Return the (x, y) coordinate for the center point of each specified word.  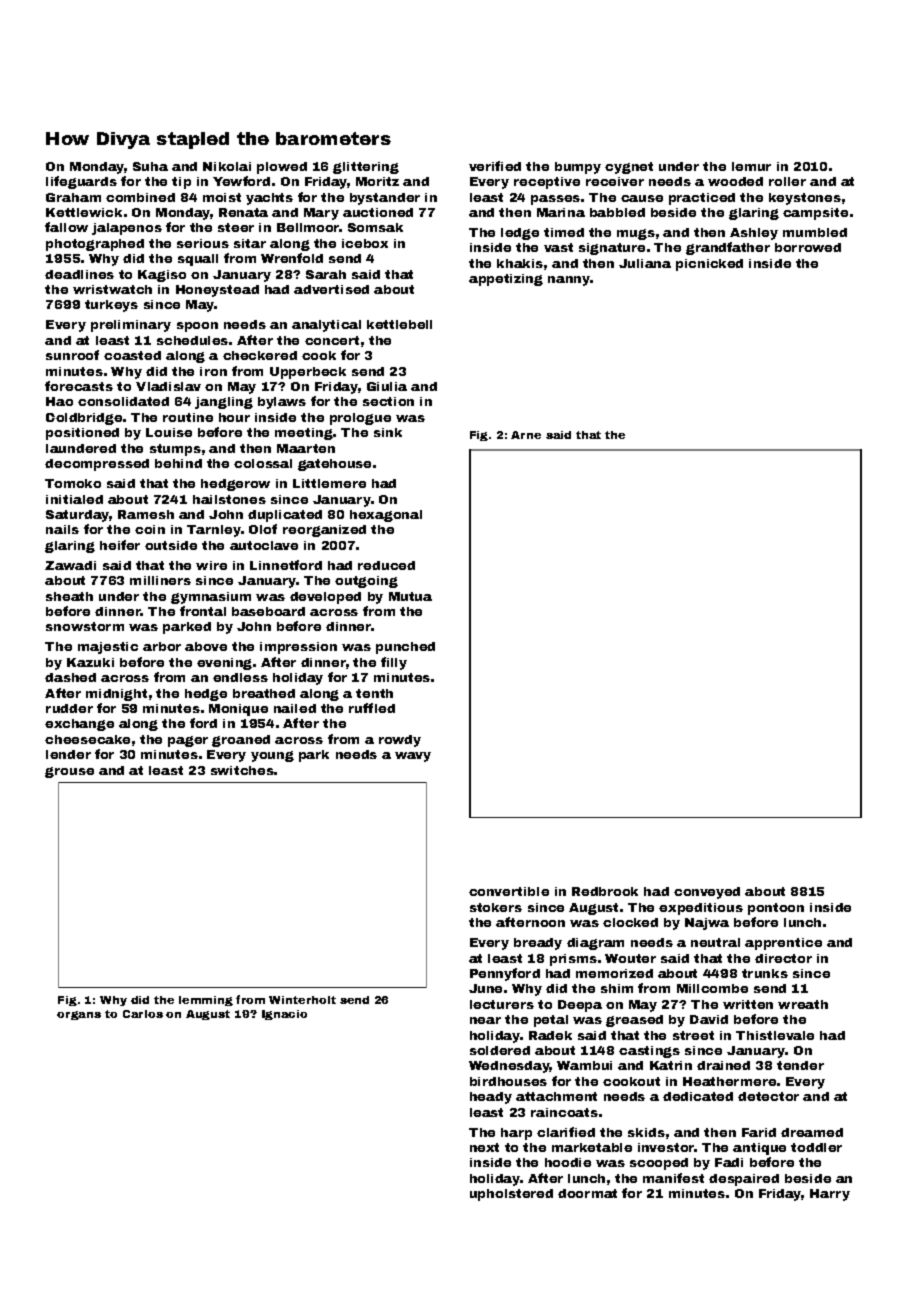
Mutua (410, 596)
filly (394, 663)
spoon (197, 327)
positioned (82, 434)
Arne (526, 435)
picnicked (709, 265)
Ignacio (284, 1015)
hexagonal (386, 516)
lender (68, 754)
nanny (569, 281)
